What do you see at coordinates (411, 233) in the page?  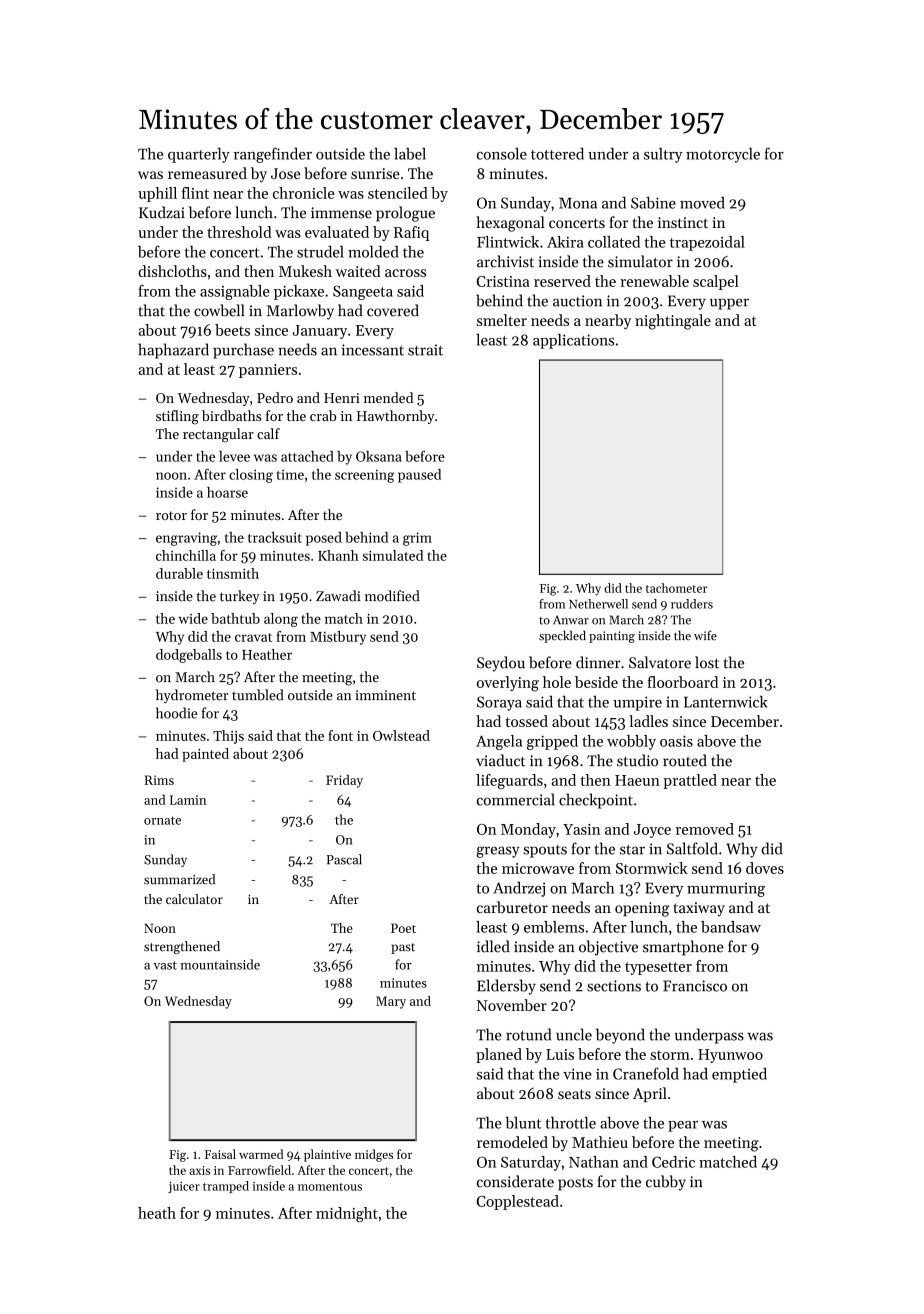 I see `Rafiq` at bounding box center [411, 233].
